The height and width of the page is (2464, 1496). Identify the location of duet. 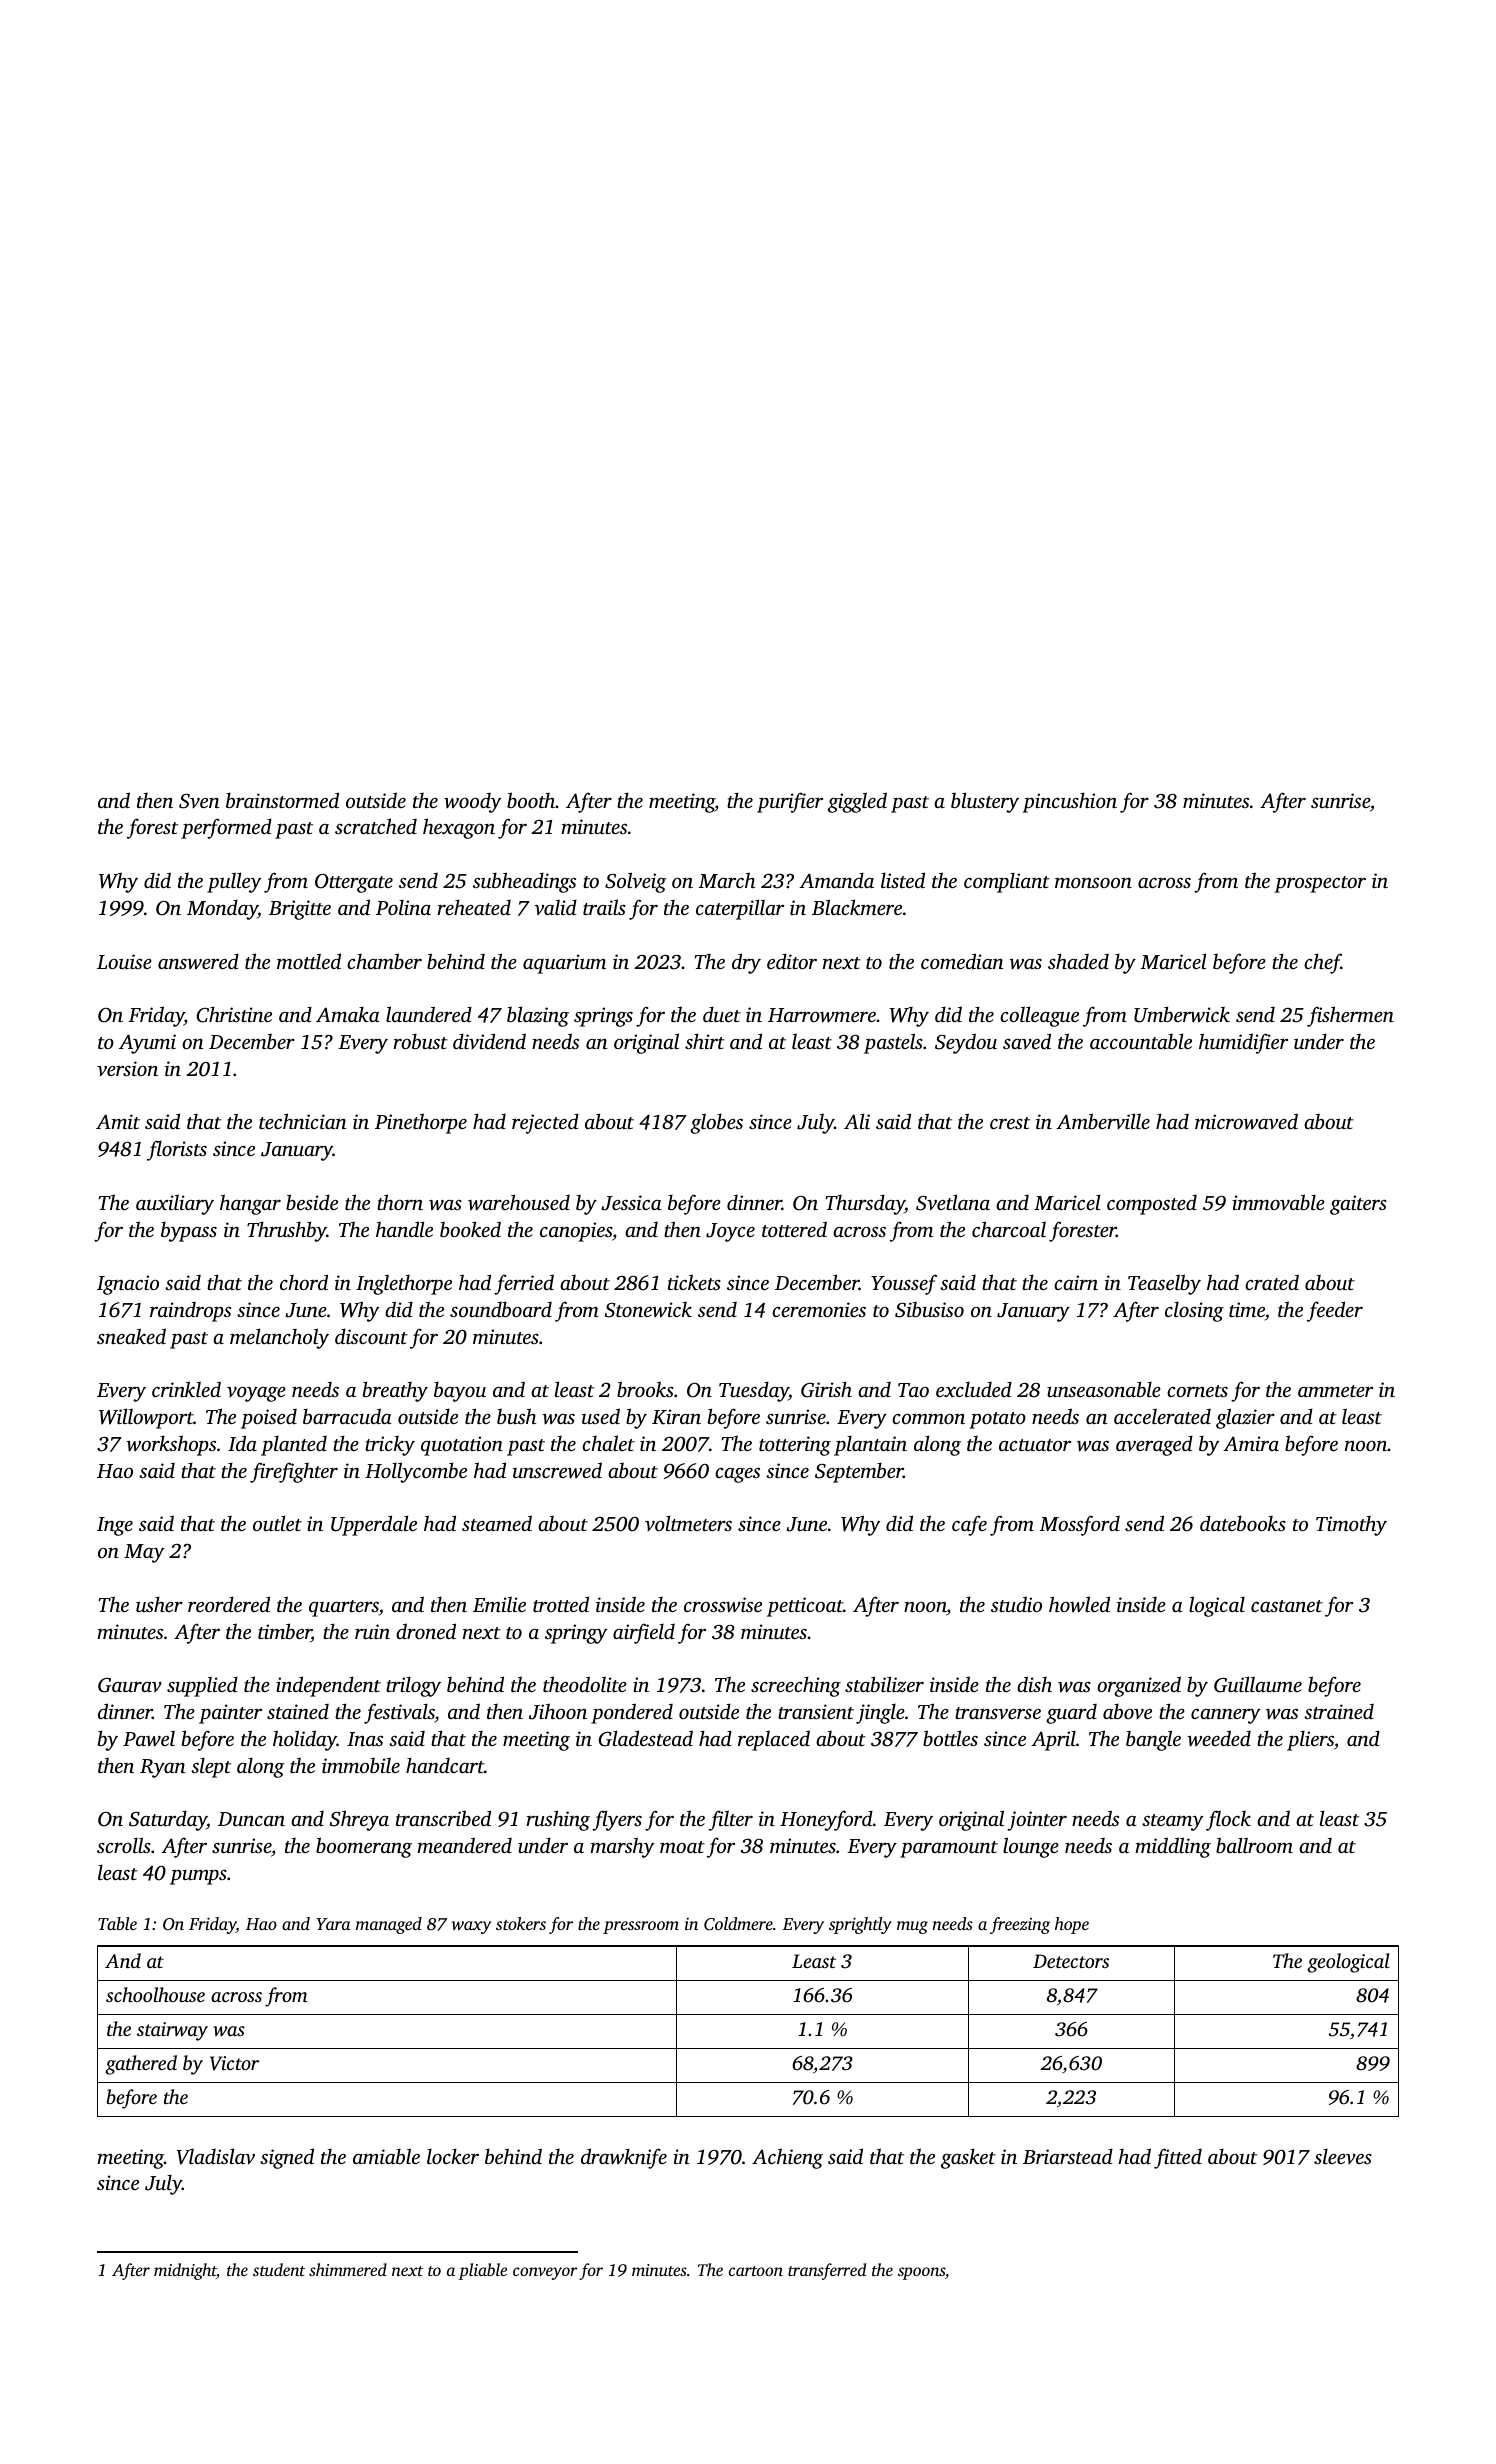
(722, 1014).
